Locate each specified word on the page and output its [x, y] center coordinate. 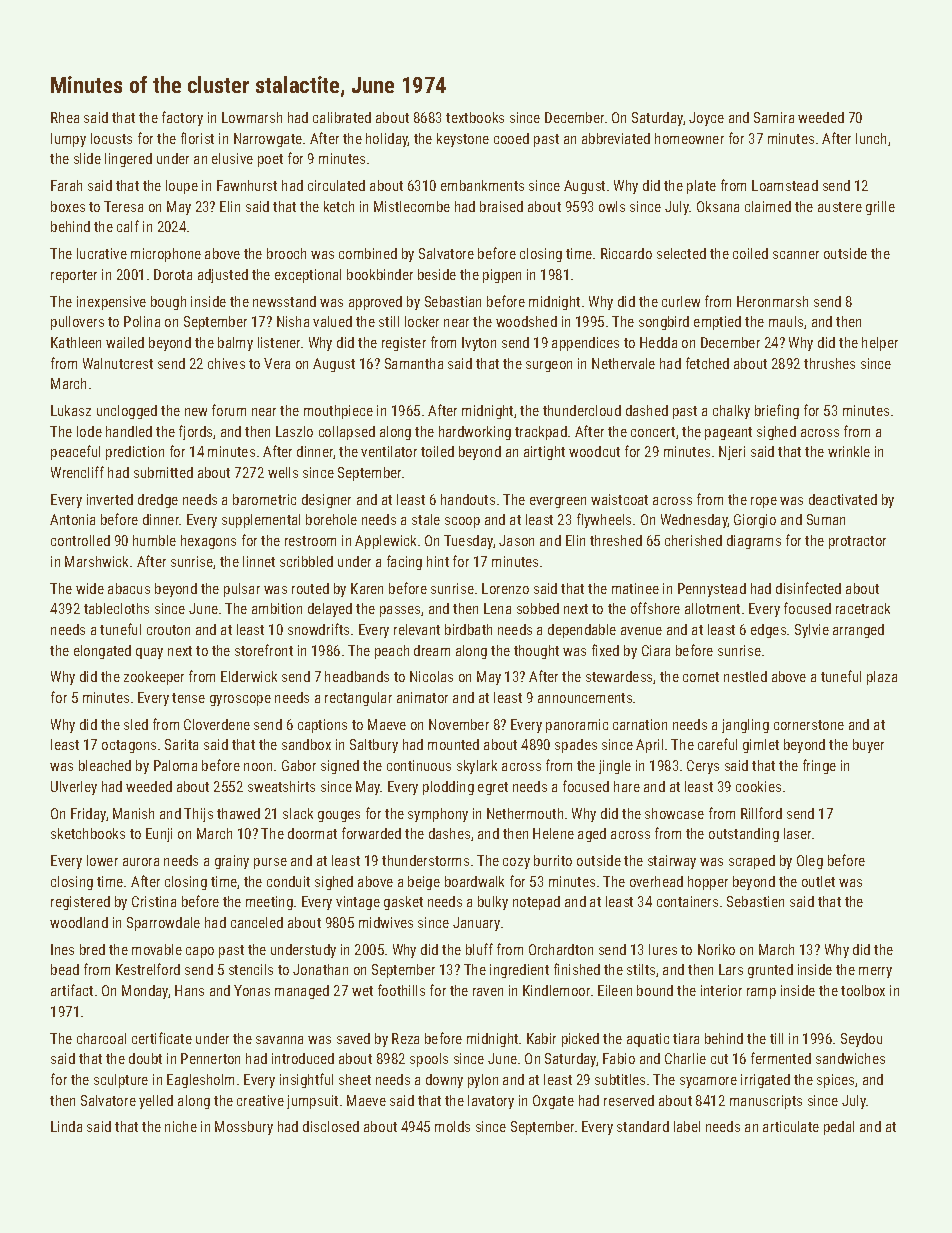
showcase [674, 813]
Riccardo [626, 253]
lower [102, 860]
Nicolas [431, 676]
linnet [259, 561]
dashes [449, 833]
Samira [774, 117]
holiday [387, 140]
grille [880, 208]
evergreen [558, 502]
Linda [66, 1126]
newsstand [284, 301]
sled [136, 724]
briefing [777, 411]
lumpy [68, 140]
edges [768, 631]
